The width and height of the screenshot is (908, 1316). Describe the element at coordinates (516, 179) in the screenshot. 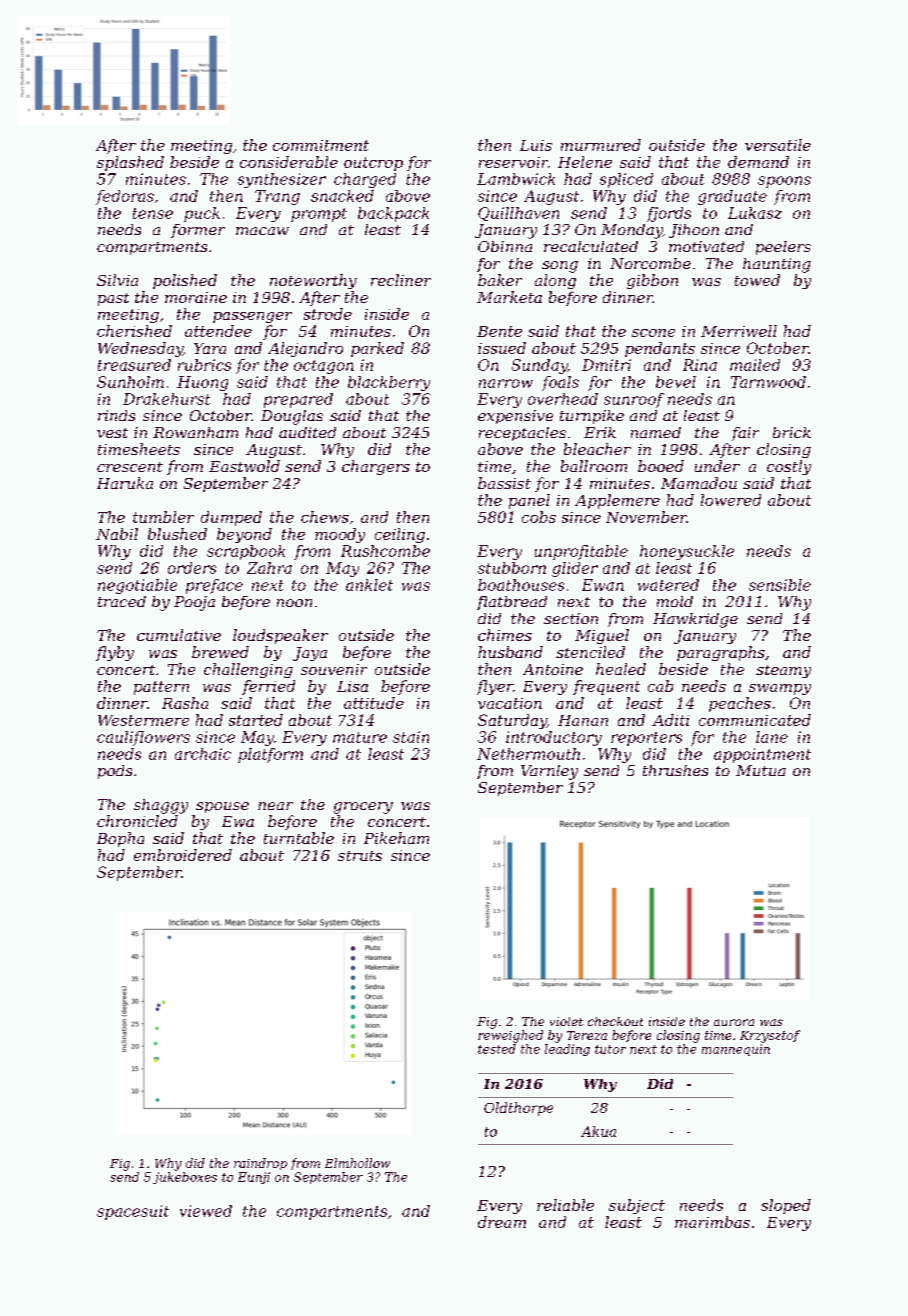

I see `Lambwick` at that location.
